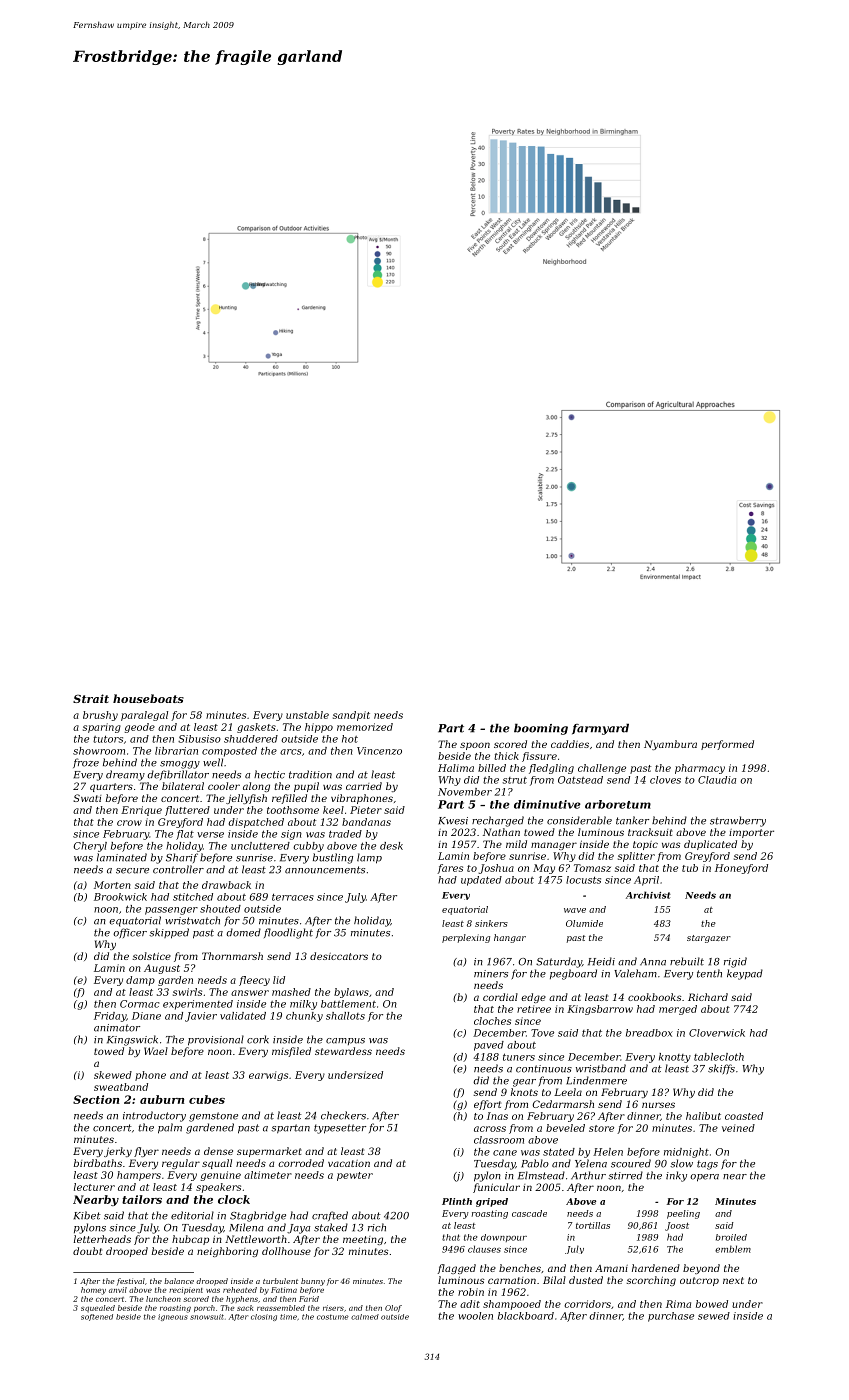  What do you see at coordinates (340, 1129) in the screenshot?
I see `typesetter` at bounding box center [340, 1129].
